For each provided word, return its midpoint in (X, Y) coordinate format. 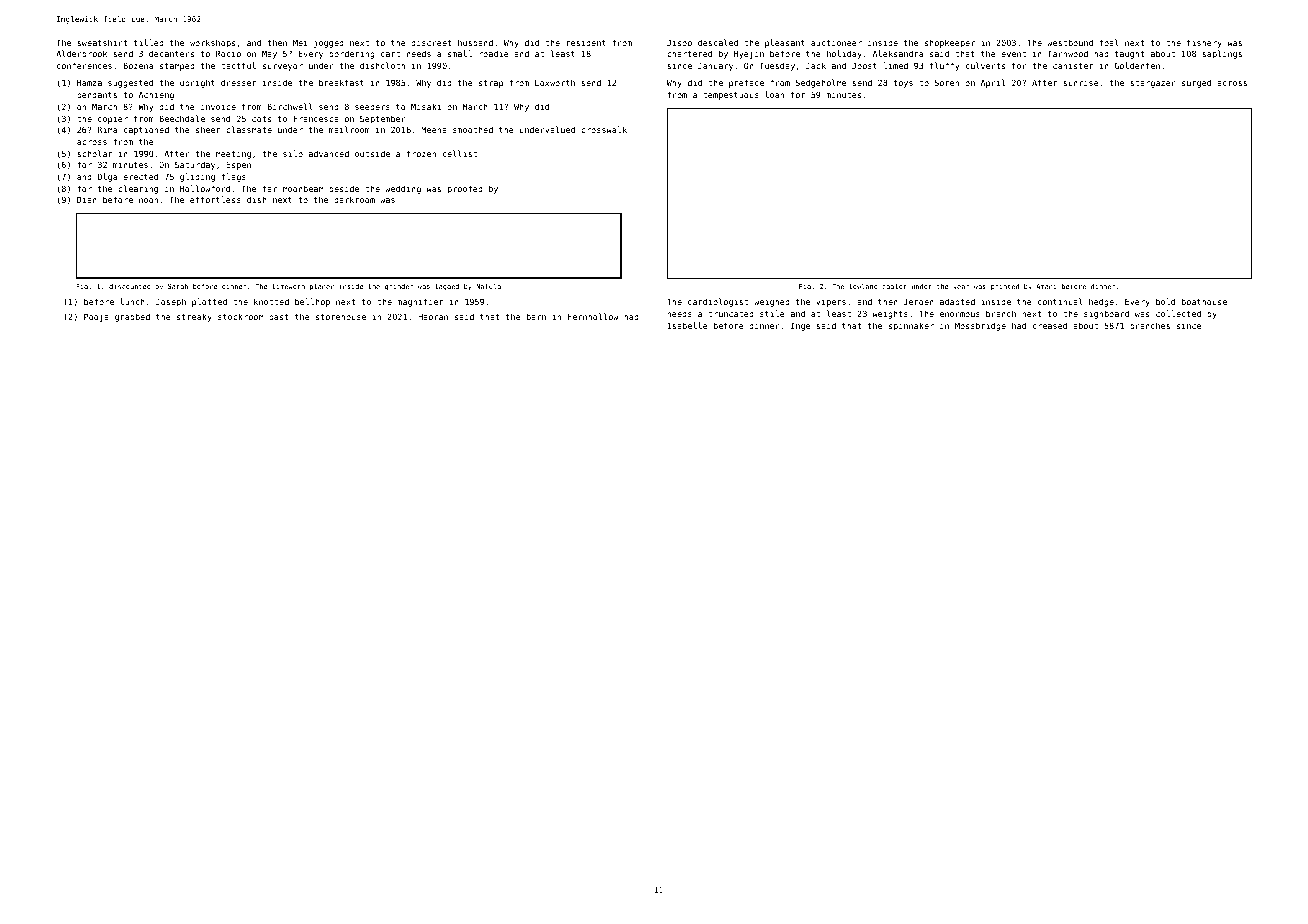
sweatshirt (102, 42)
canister (1073, 65)
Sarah (178, 286)
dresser (238, 82)
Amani (1046, 286)
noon (148, 200)
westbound (1070, 42)
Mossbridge (980, 326)
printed (1005, 287)
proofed (465, 189)
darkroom (354, 199)
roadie (494, 53)
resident (586, 42)
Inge (800, 327)
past (279, 318)
